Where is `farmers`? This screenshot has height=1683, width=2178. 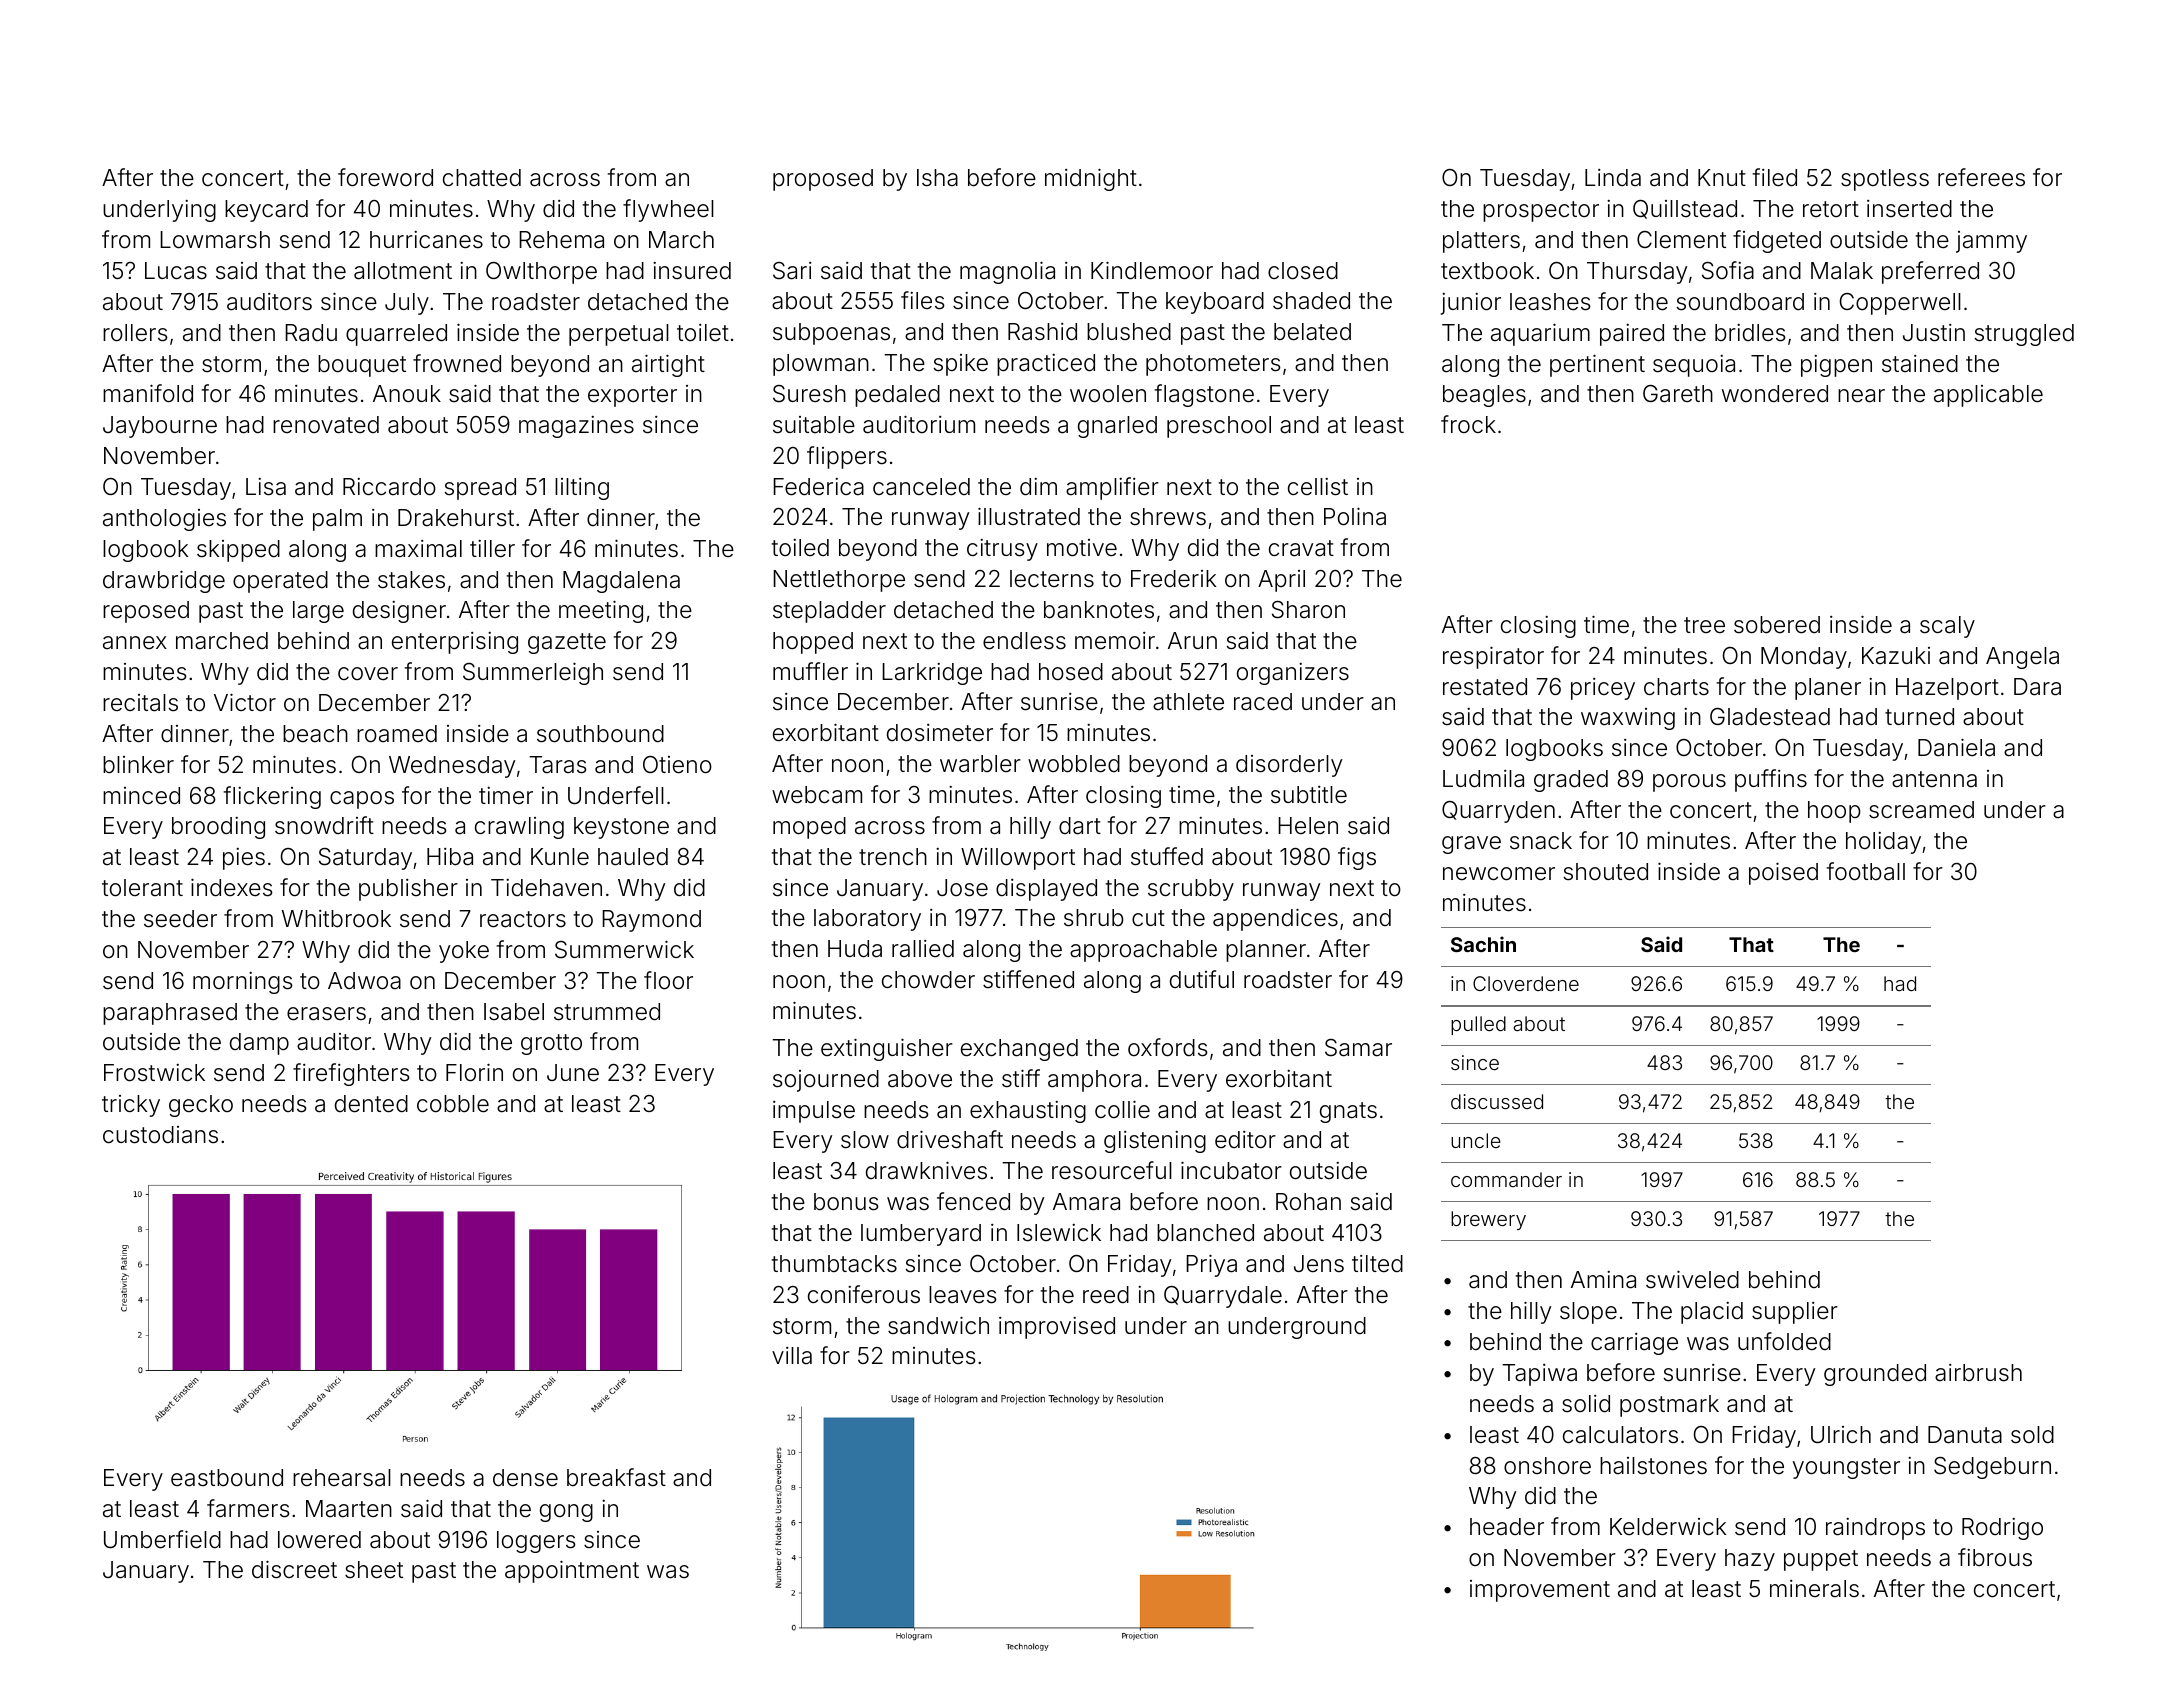
farmers is located at coordinates (248, 1508).
